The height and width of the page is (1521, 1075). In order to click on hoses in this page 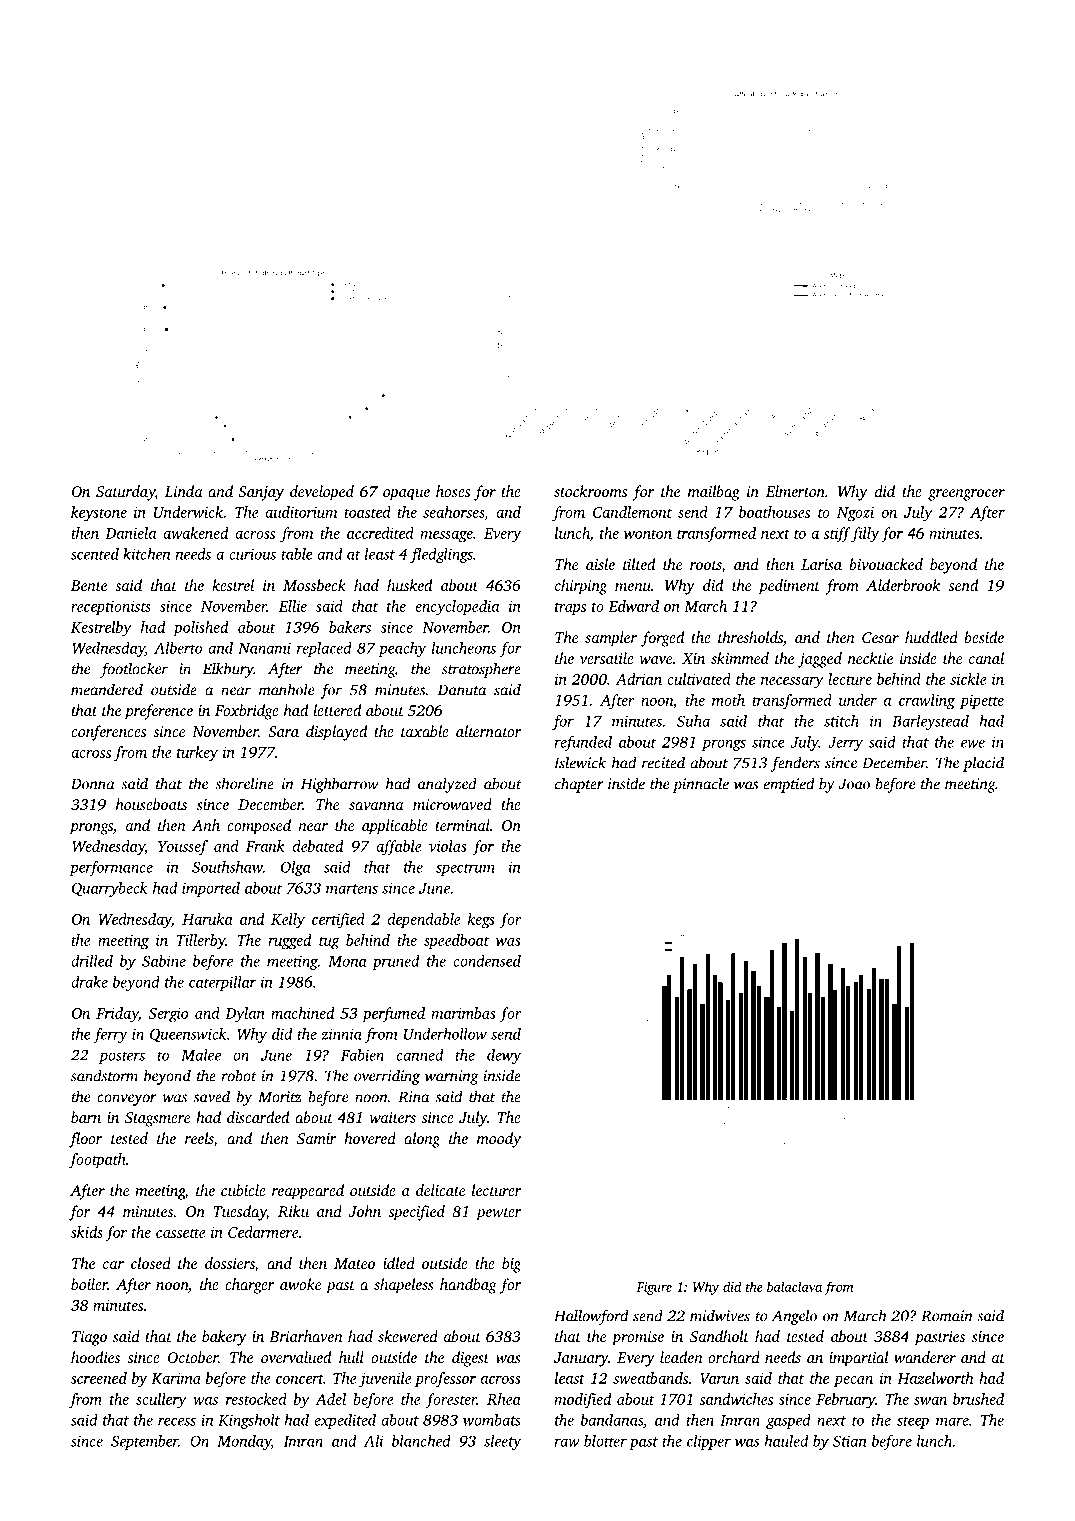, I will do `click(453, 491)`.
